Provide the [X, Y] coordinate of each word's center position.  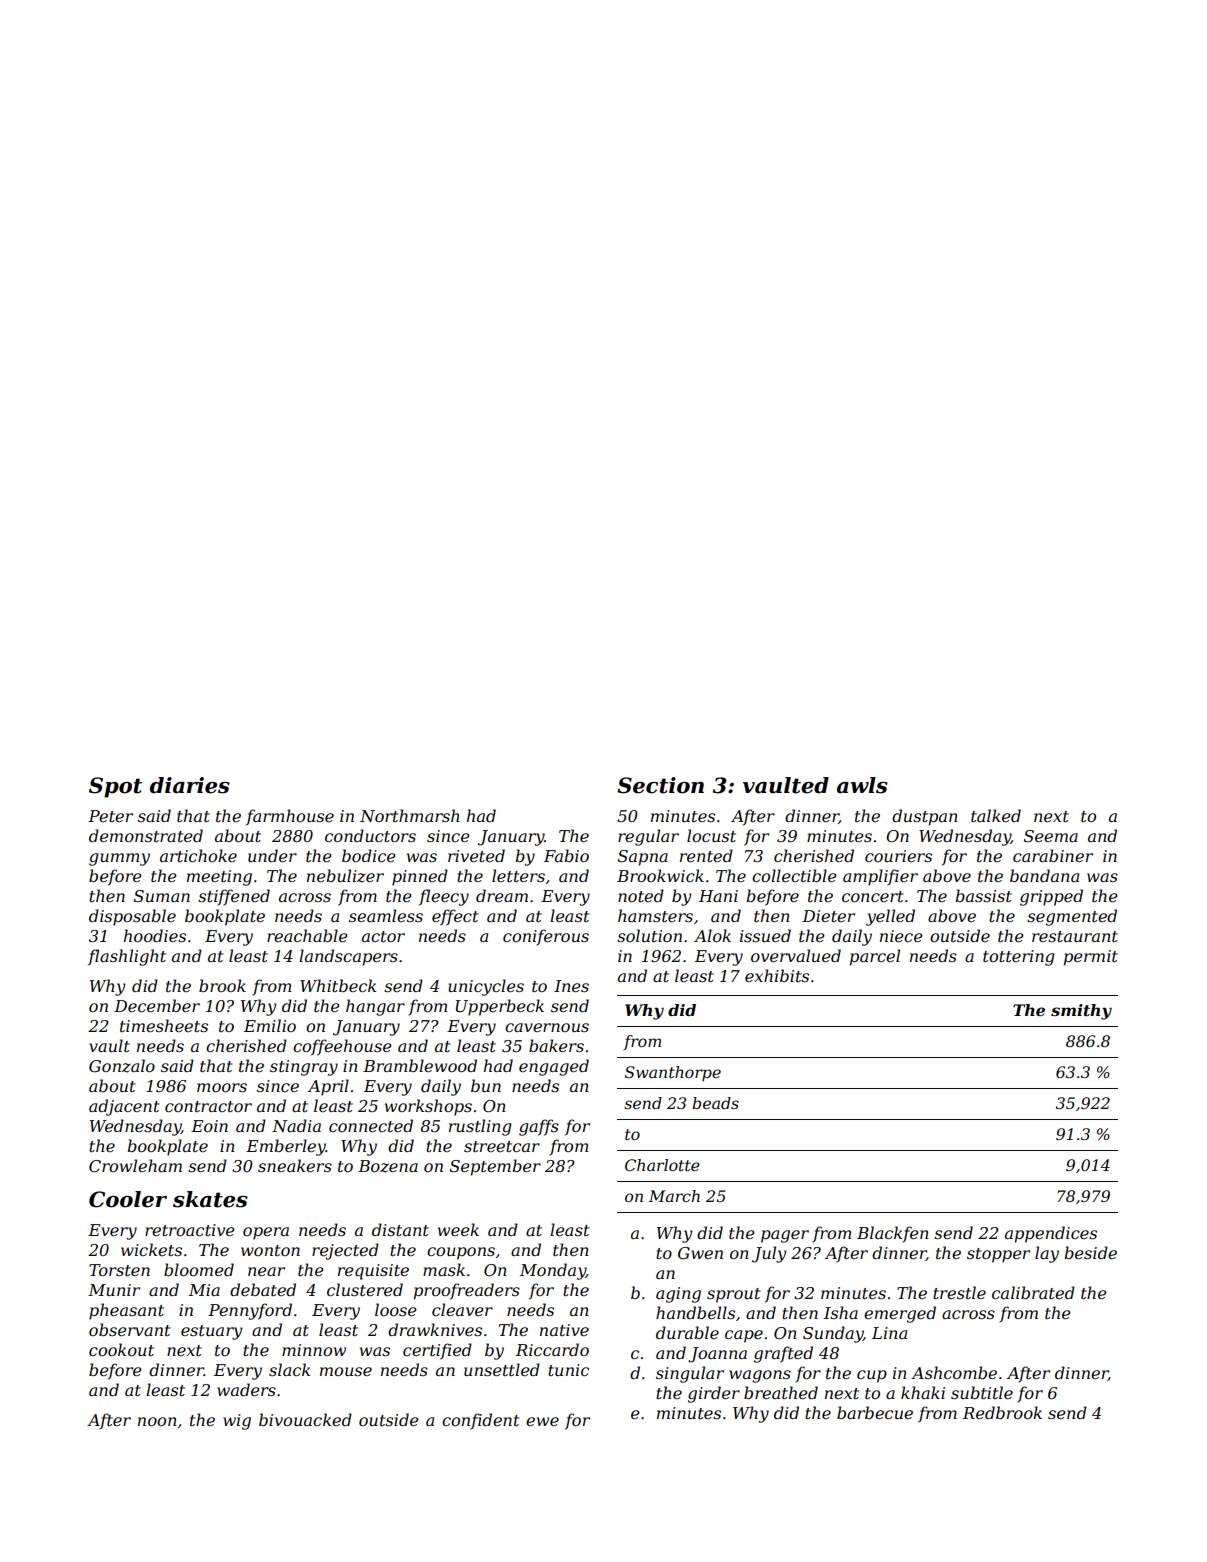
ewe [542, 1421]
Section [660, 785]
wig [237, 1422]
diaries [190, 785]
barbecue [875, 1412]
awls [862, 785]
